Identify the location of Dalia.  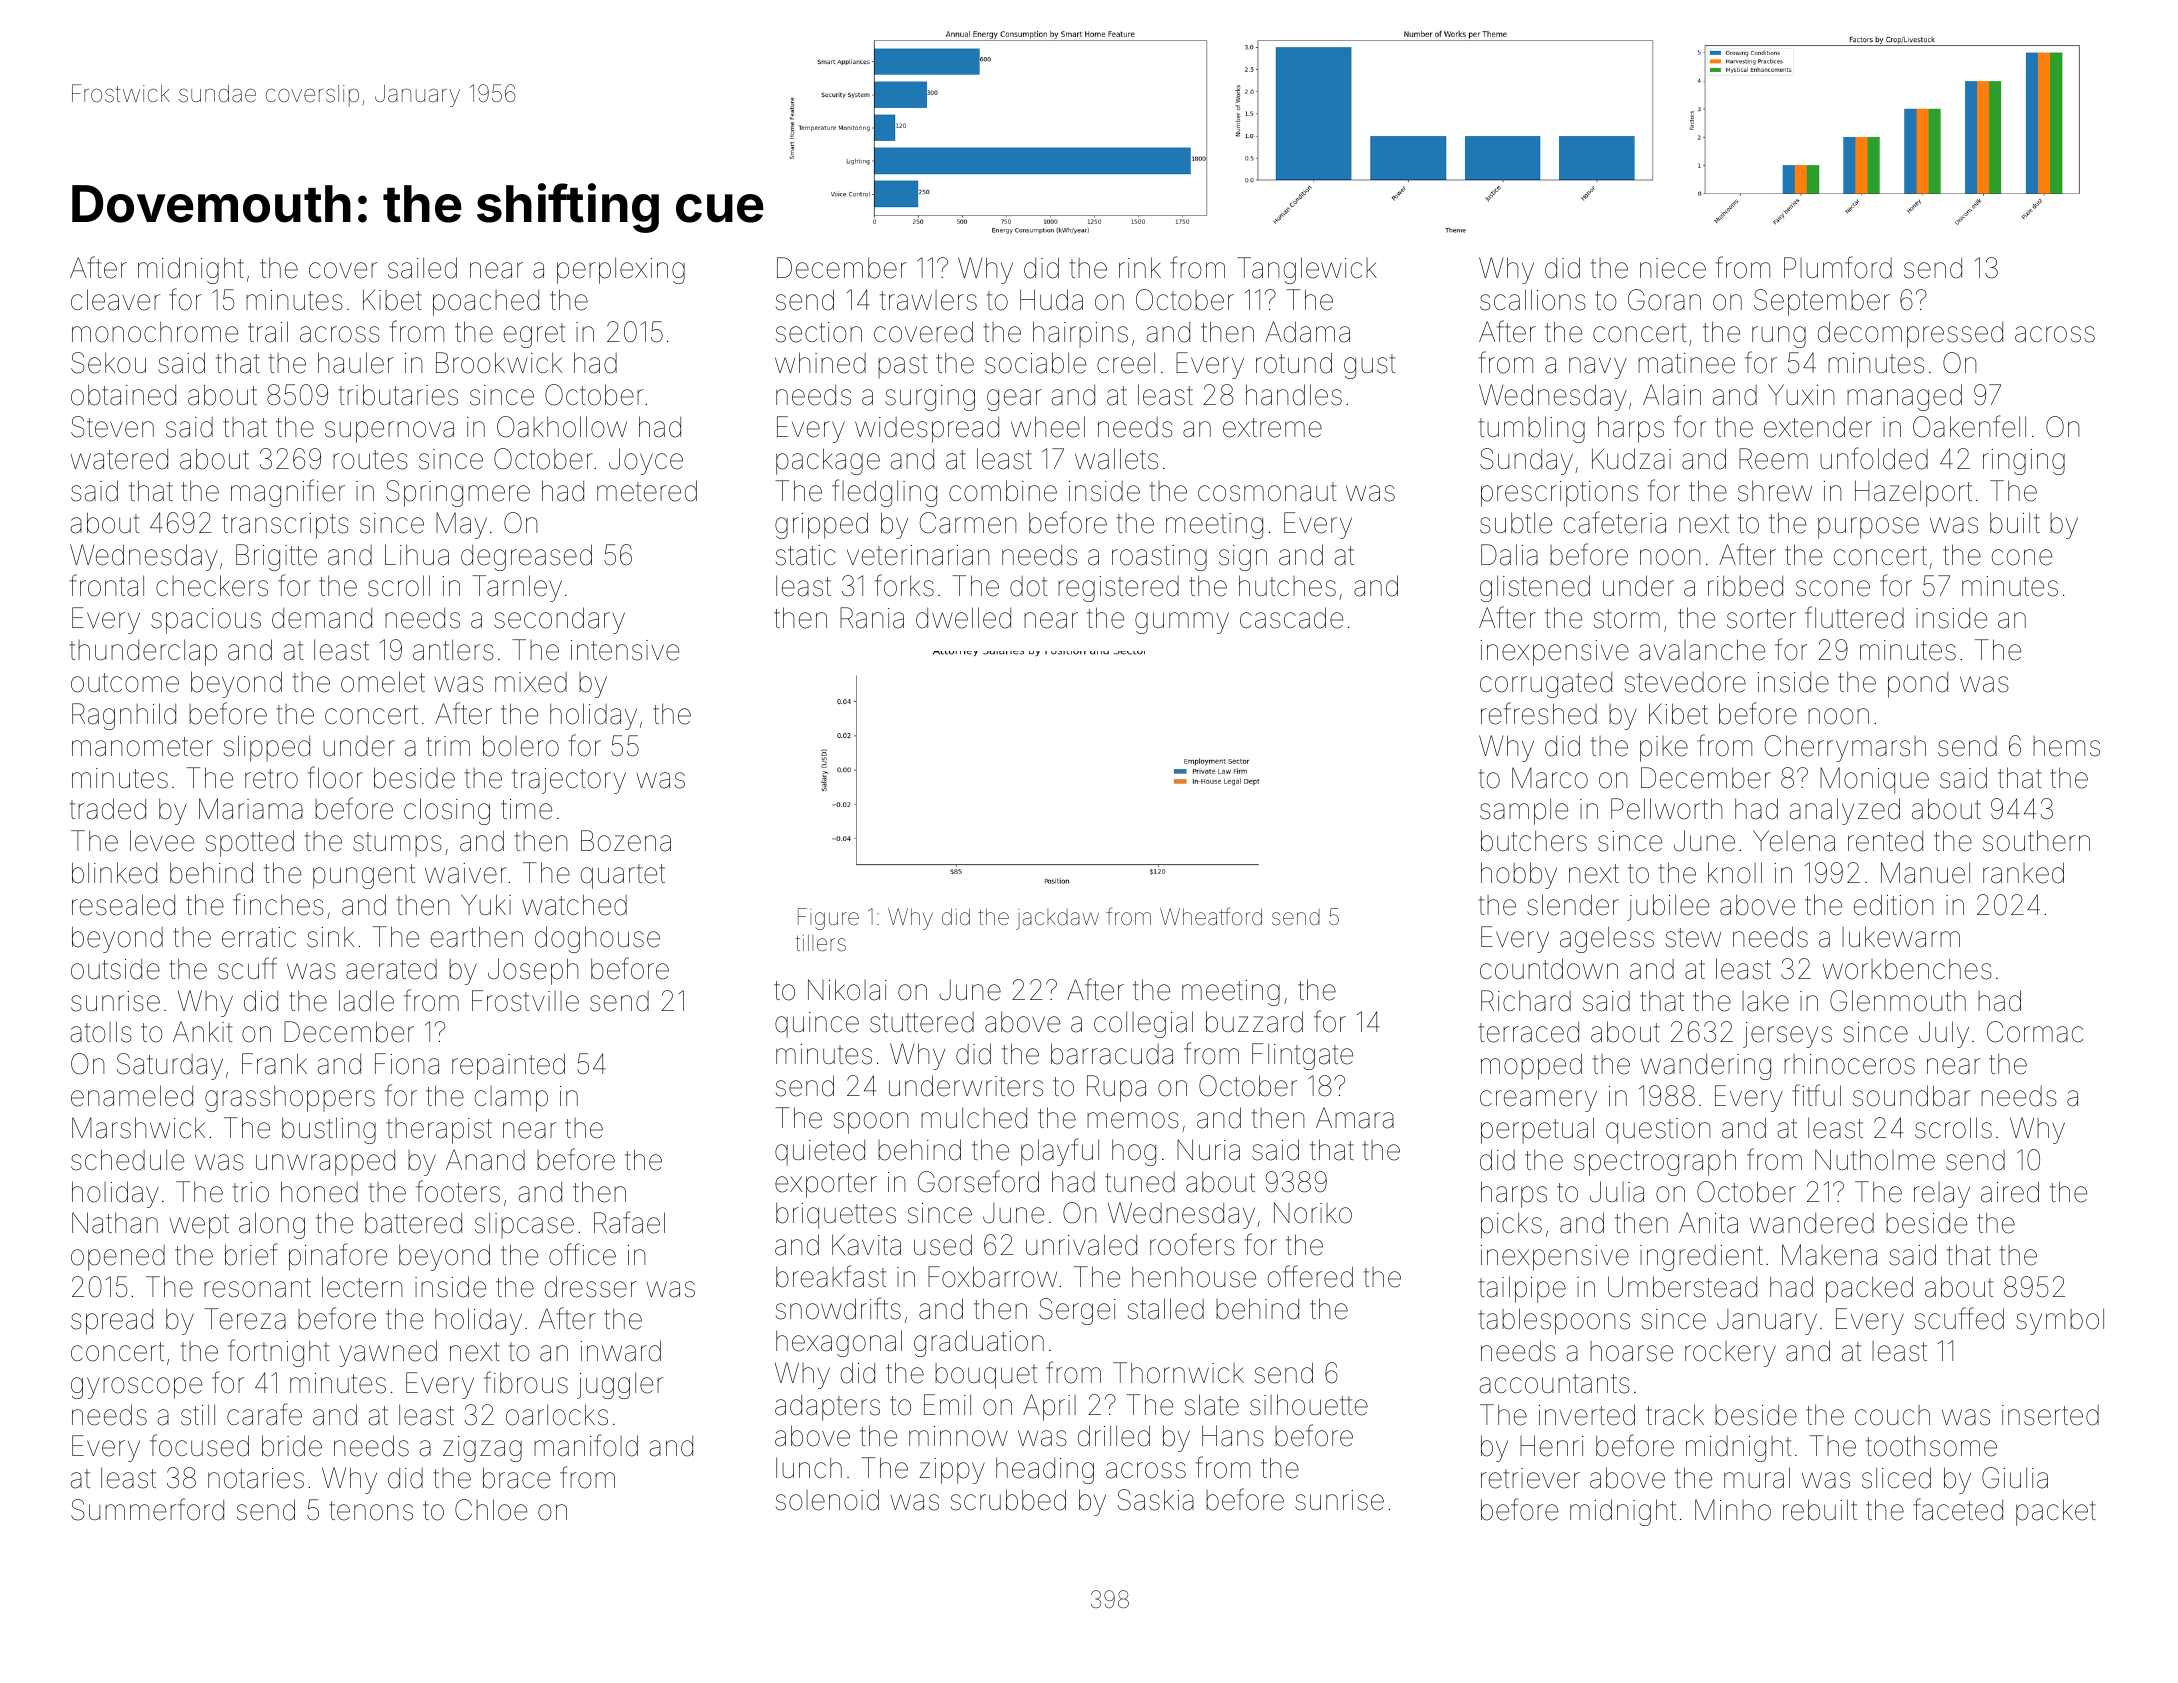
(1509, 555).
